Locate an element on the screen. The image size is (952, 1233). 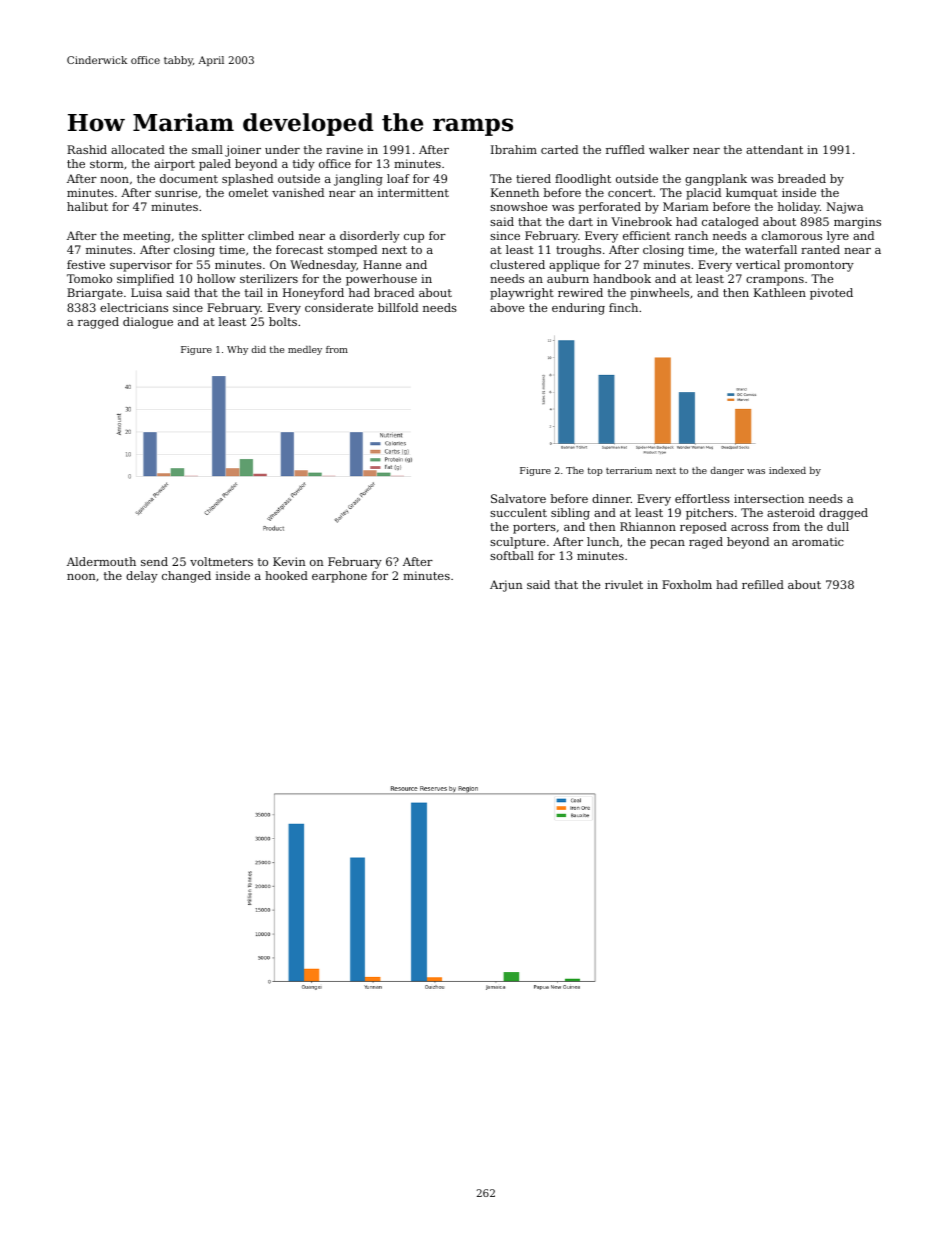
Aldermouth is located at coordinates (101, 561).
